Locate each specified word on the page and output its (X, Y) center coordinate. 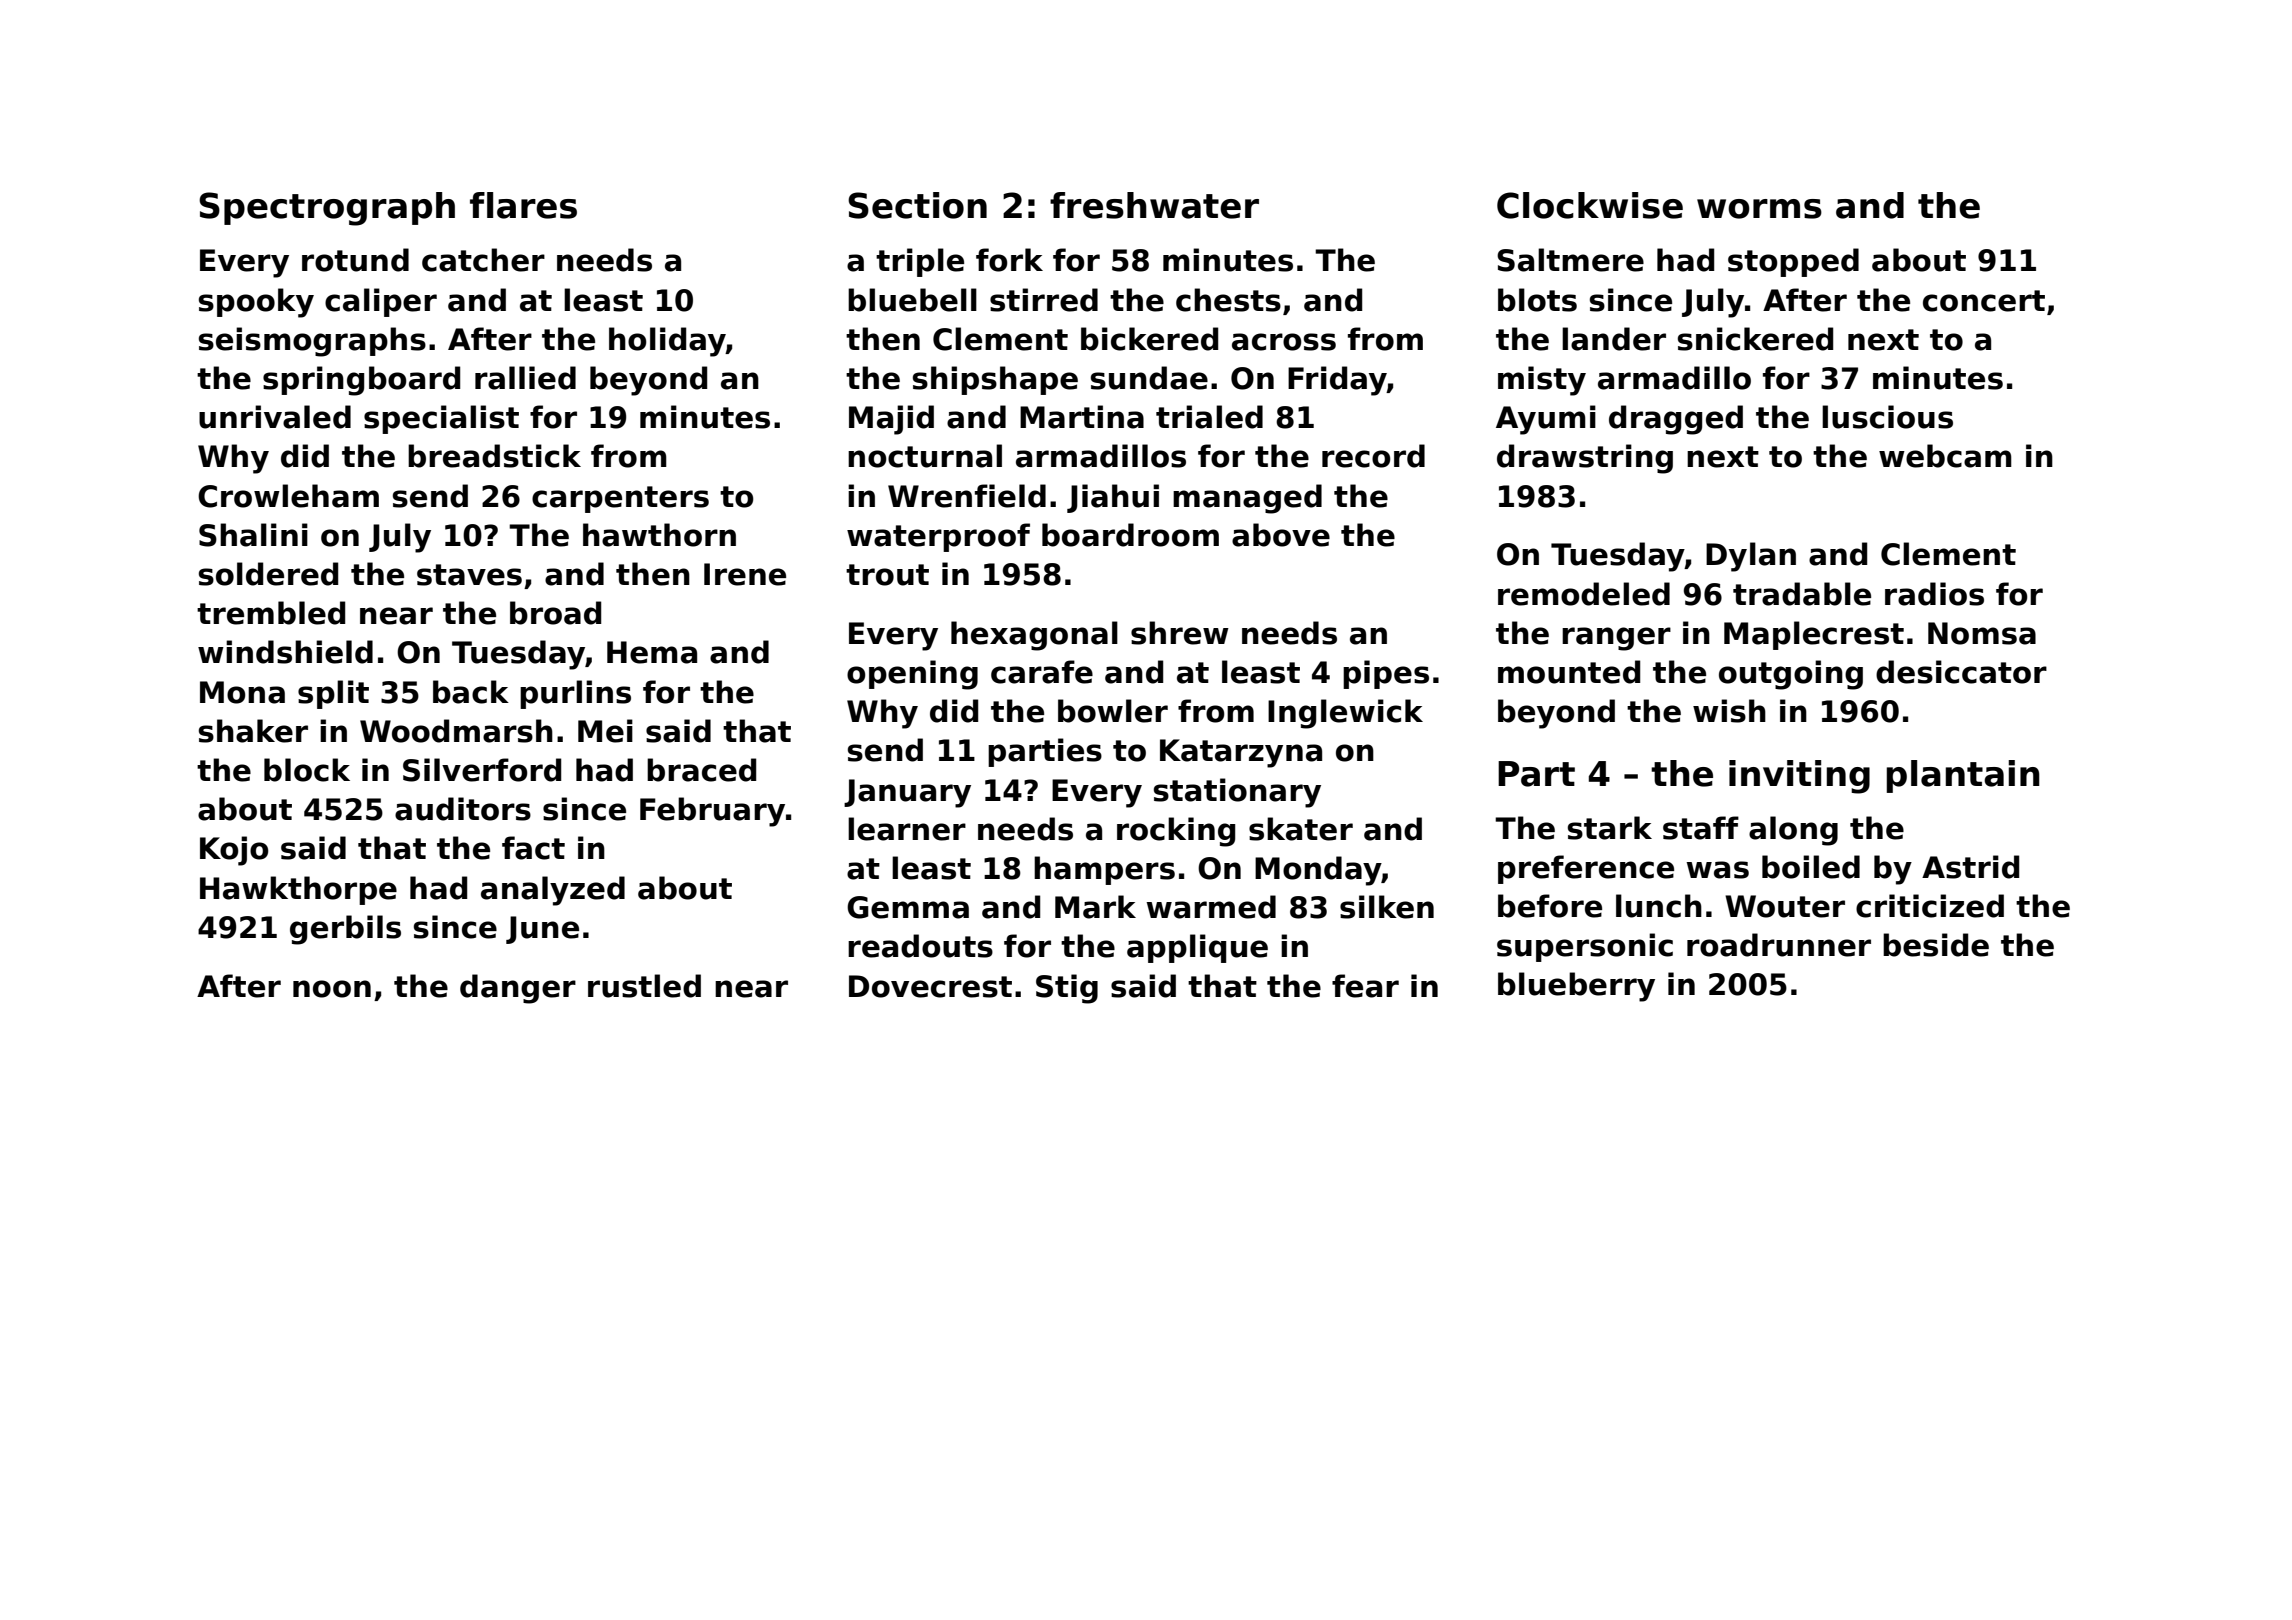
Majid (891, 420)
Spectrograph (327, 209)
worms (1759, 209)
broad (555, 613)
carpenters (620, 499)
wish (1729, 711)
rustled (644, 986)
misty (1542, 381)
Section (917, 205)
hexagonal (1034, 636)
